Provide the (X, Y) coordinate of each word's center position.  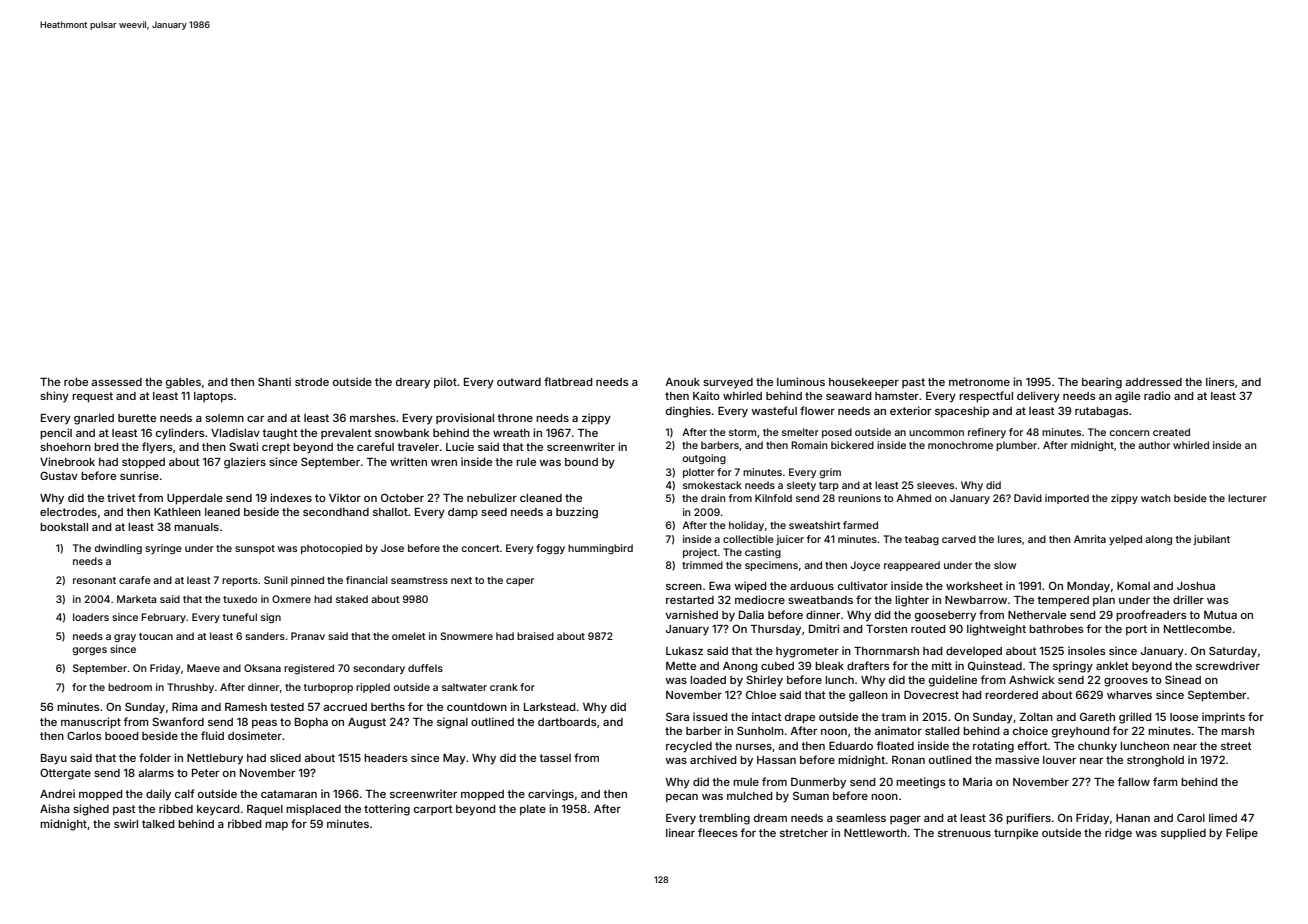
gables (183, 383)
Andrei (57, 793)
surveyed (728, 383)
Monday (1088, 587)
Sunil (276, 580)
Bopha (311, 723)
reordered (1011, 695)
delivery (1038, 397)
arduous (812, 586)
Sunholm (760, 730)
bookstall (64, 527)
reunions (859, 498)
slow (1005, 565)
